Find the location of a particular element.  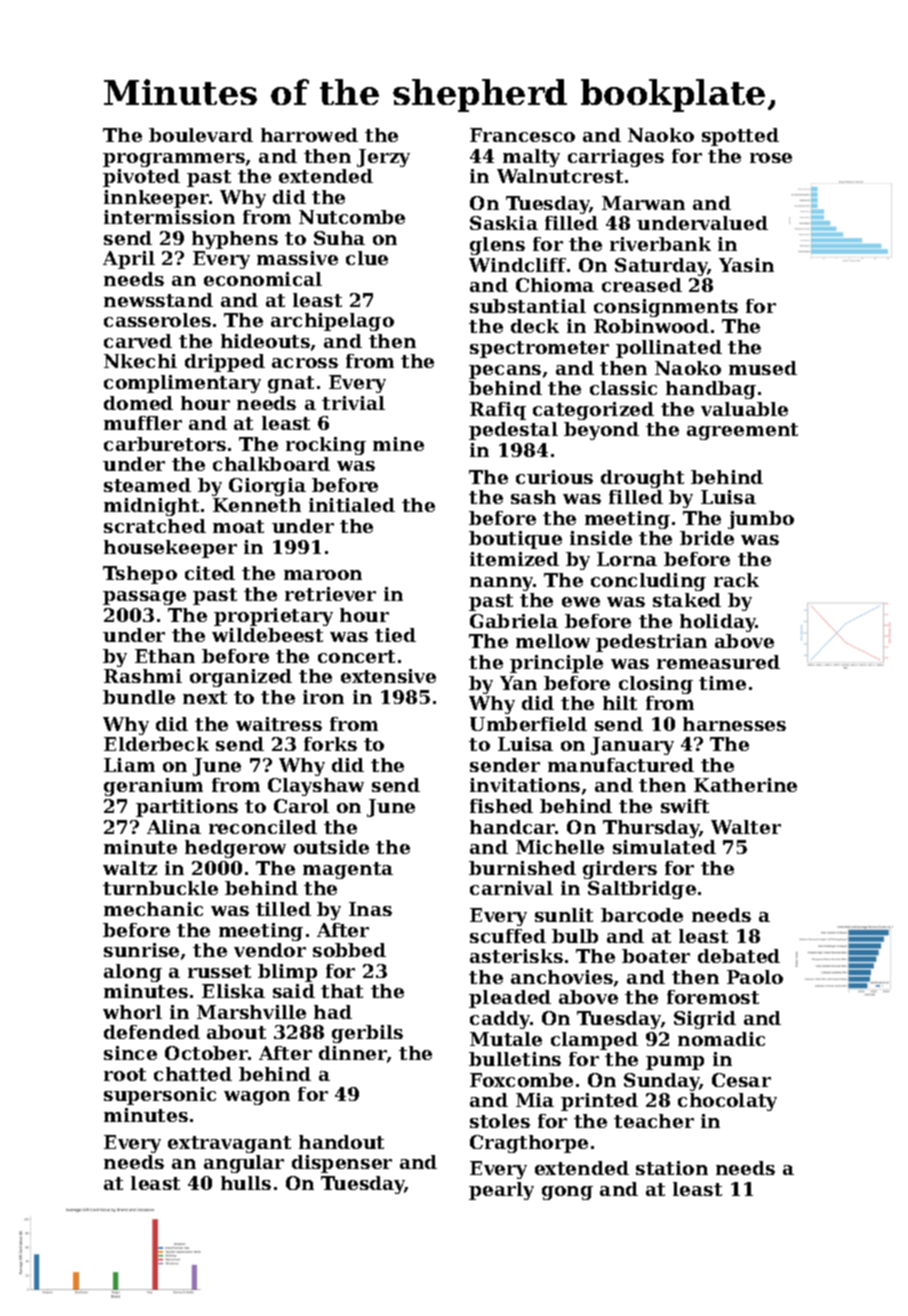

spotted is located at coordinates (740, 137).
